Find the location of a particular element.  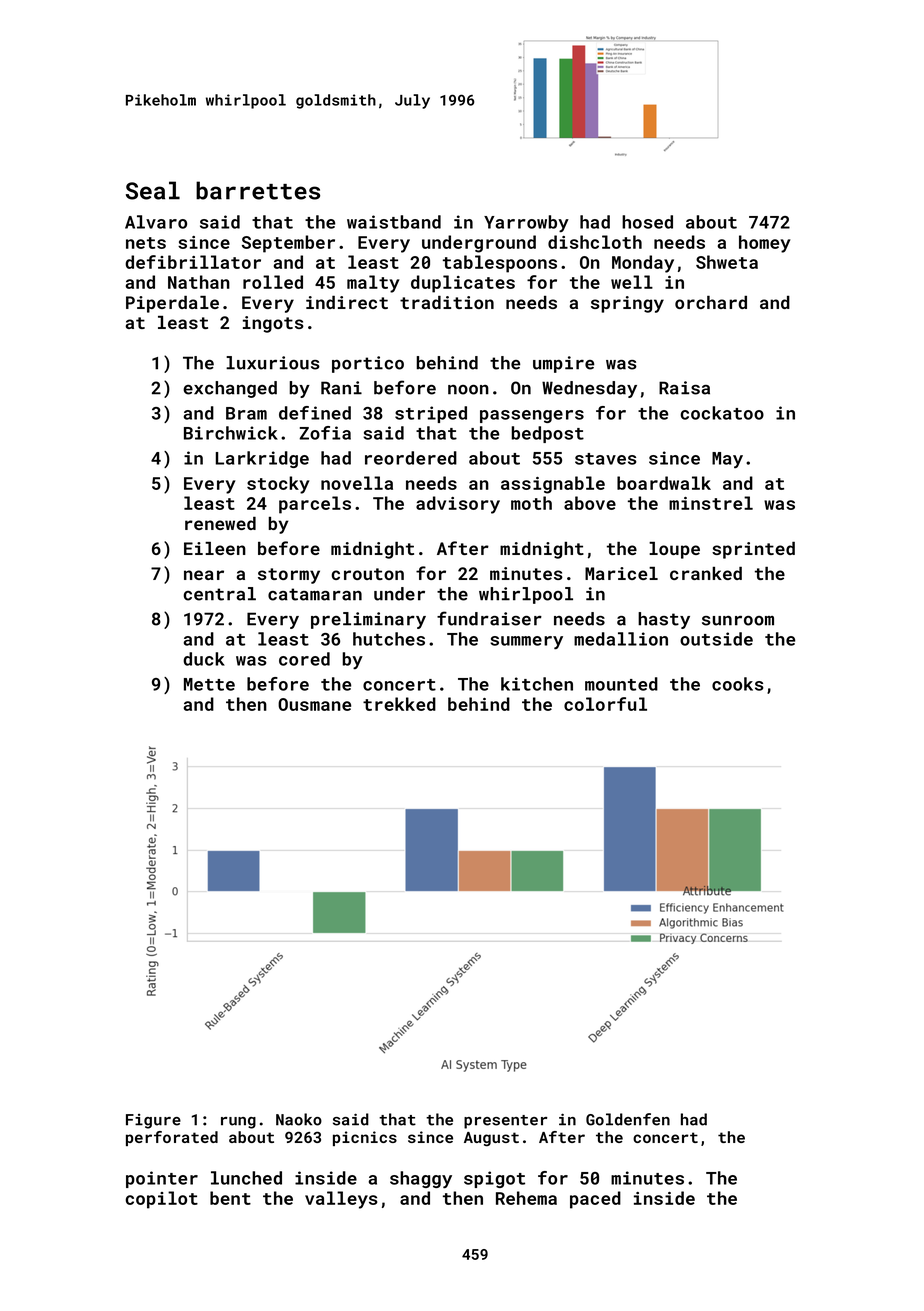

cranked is located at coordinates (706, 573).
